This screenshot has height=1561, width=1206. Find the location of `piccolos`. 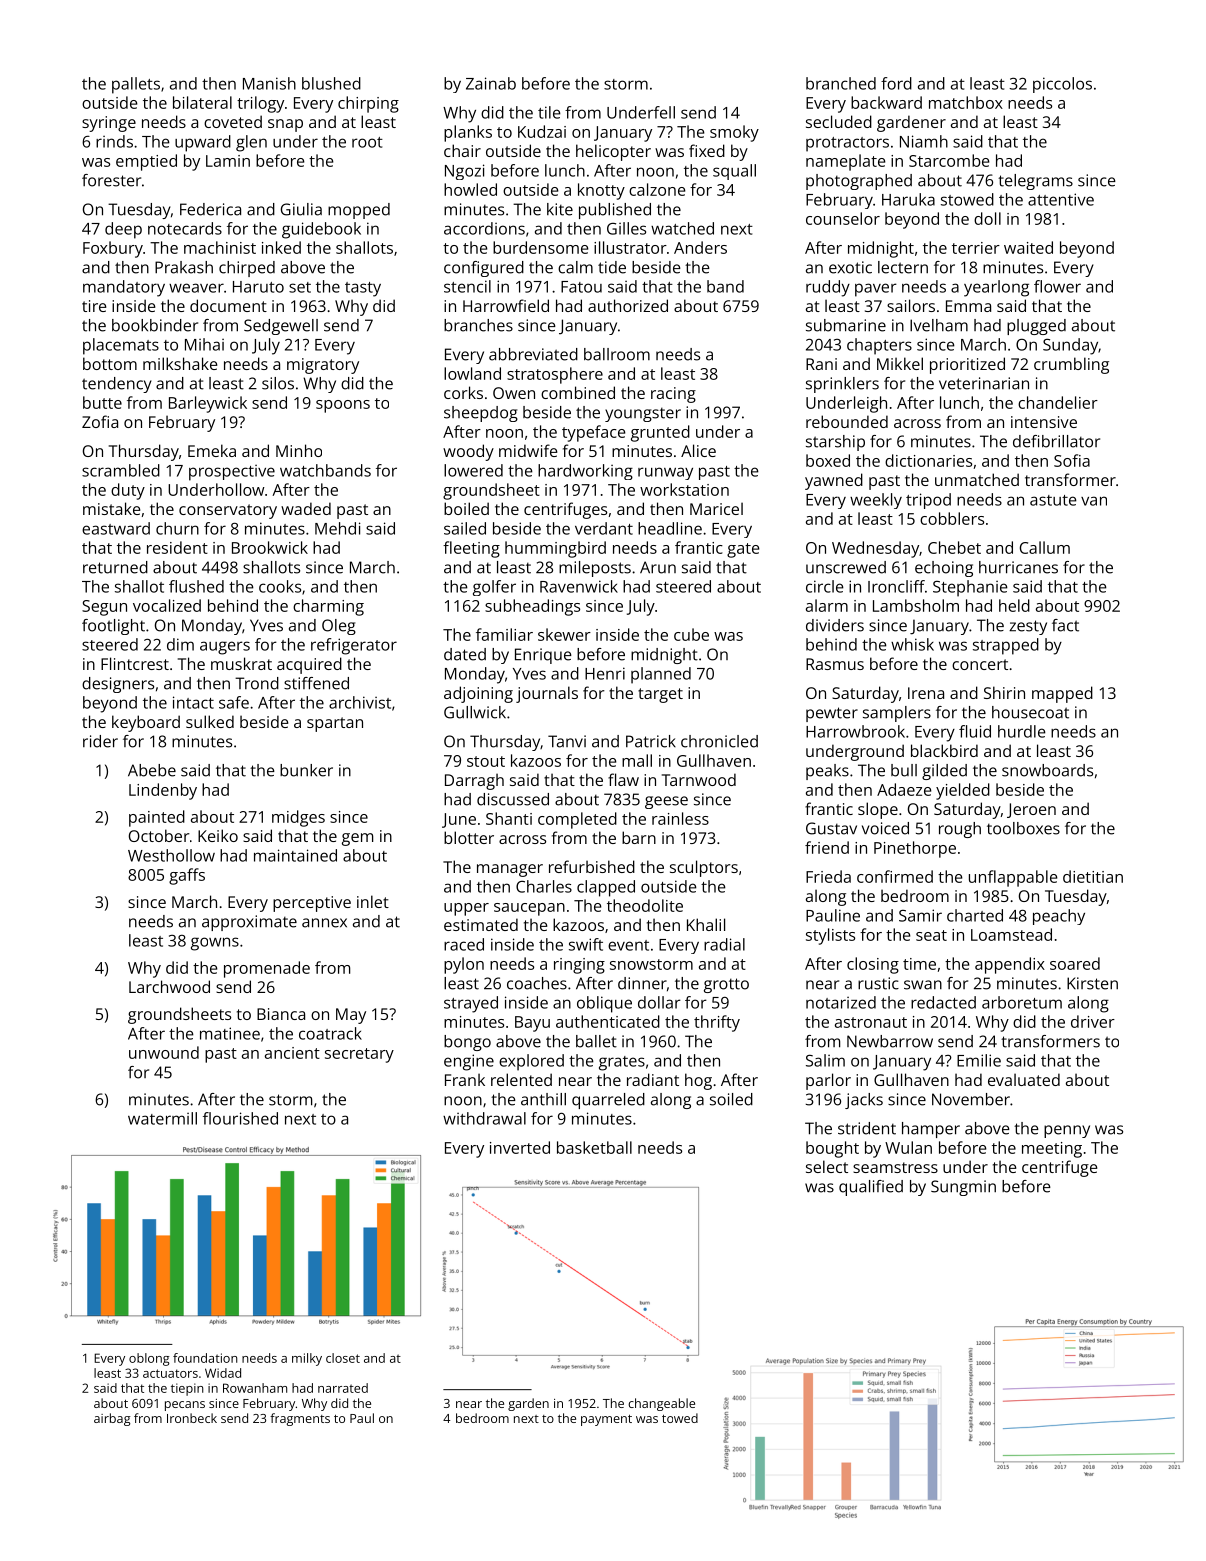

piccolos is located at coordinates (1062, 85).
